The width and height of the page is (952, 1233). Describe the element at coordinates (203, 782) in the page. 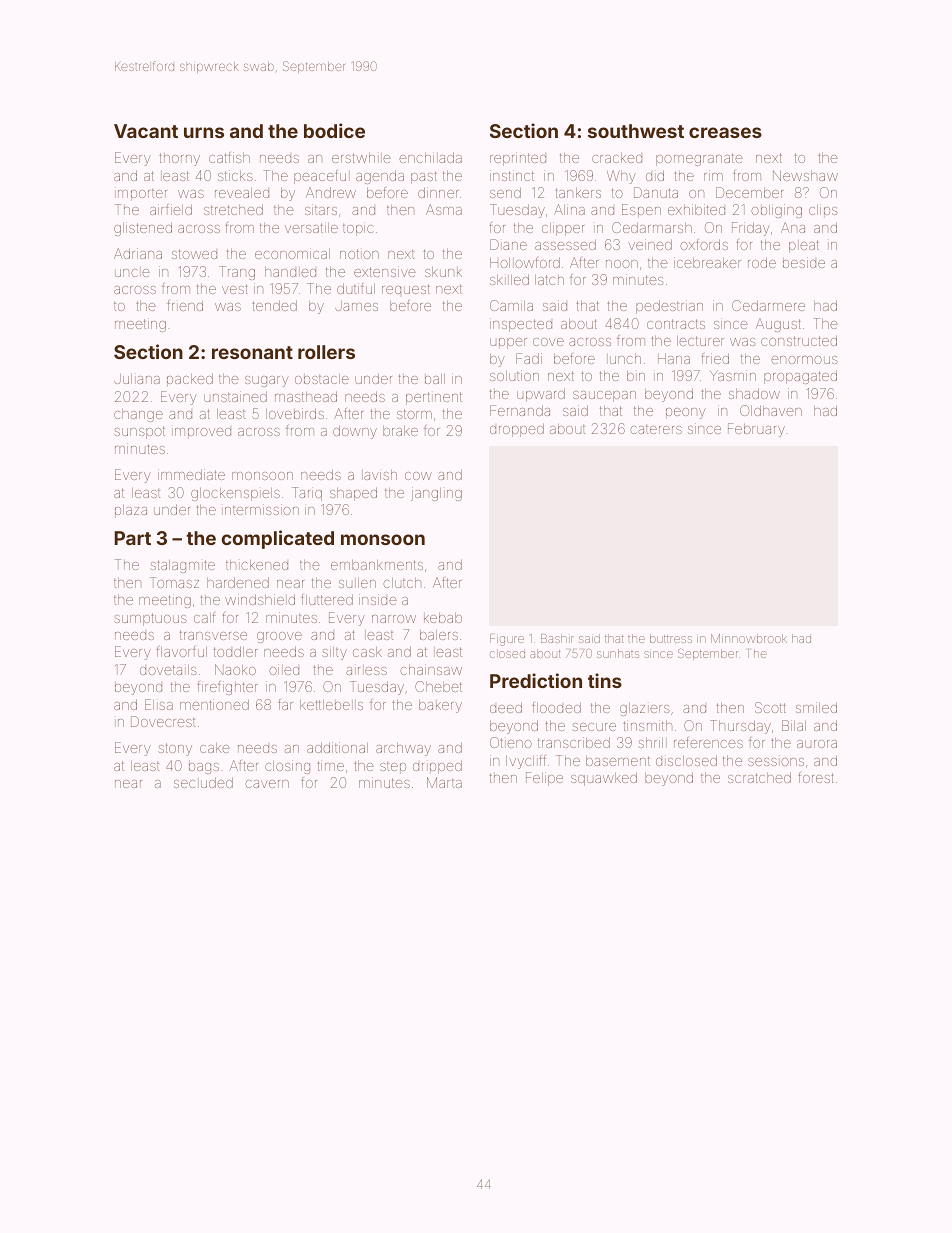

I see `secluded` at that location.
